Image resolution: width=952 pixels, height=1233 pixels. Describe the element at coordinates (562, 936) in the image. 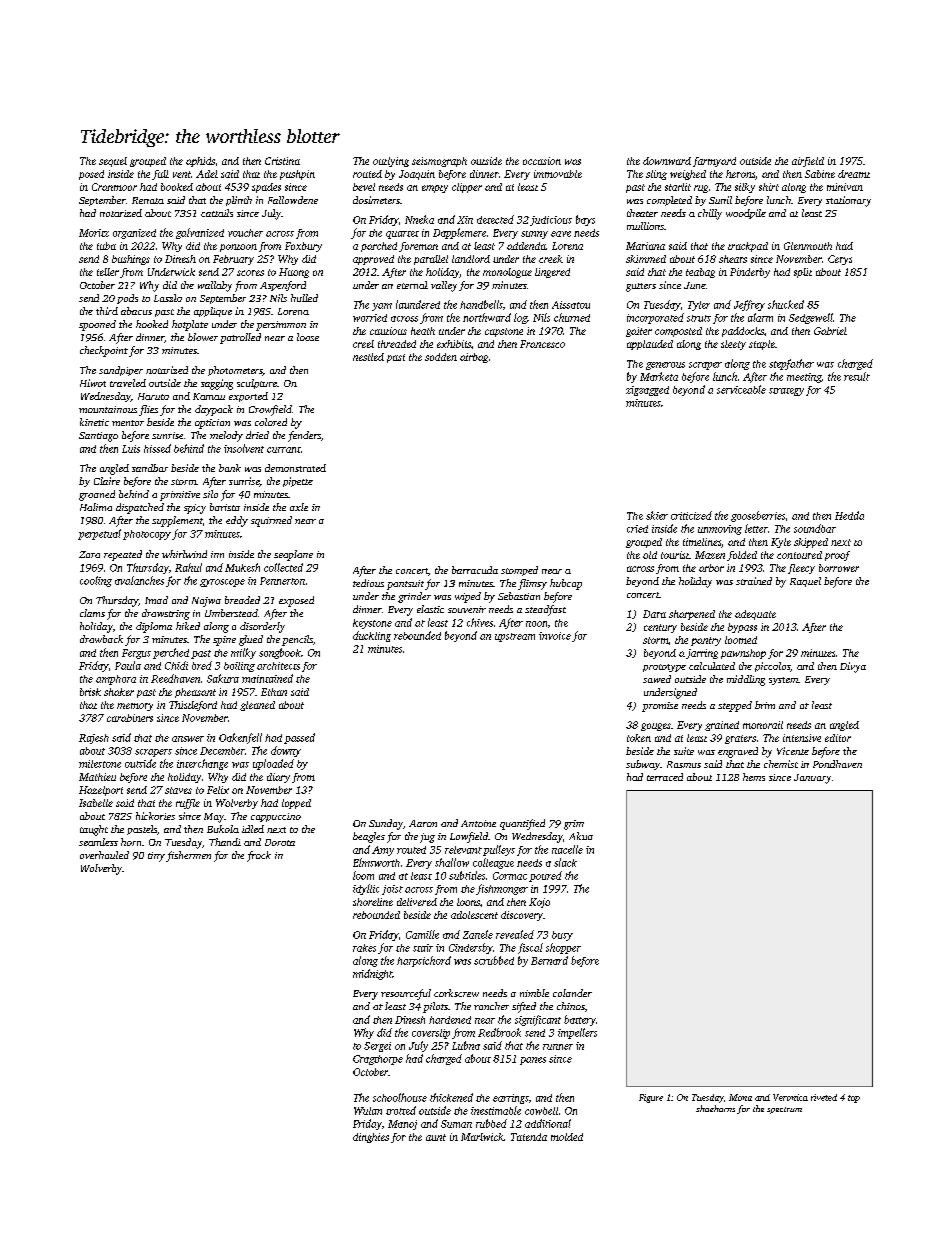

I see `busy` at that location.
